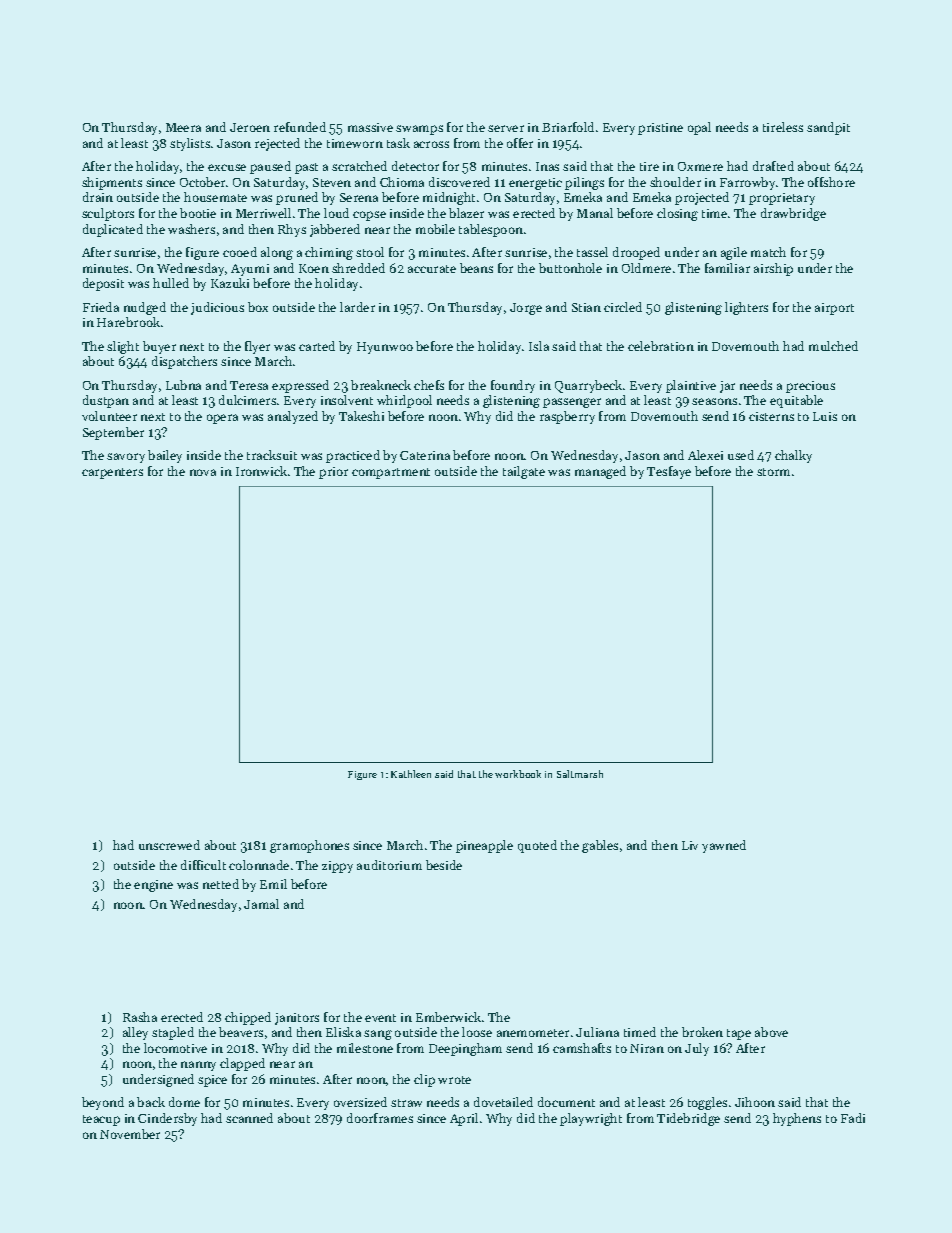 This image has height=1233, width=952. I want to click on Kathleen, so click(411, 774).
